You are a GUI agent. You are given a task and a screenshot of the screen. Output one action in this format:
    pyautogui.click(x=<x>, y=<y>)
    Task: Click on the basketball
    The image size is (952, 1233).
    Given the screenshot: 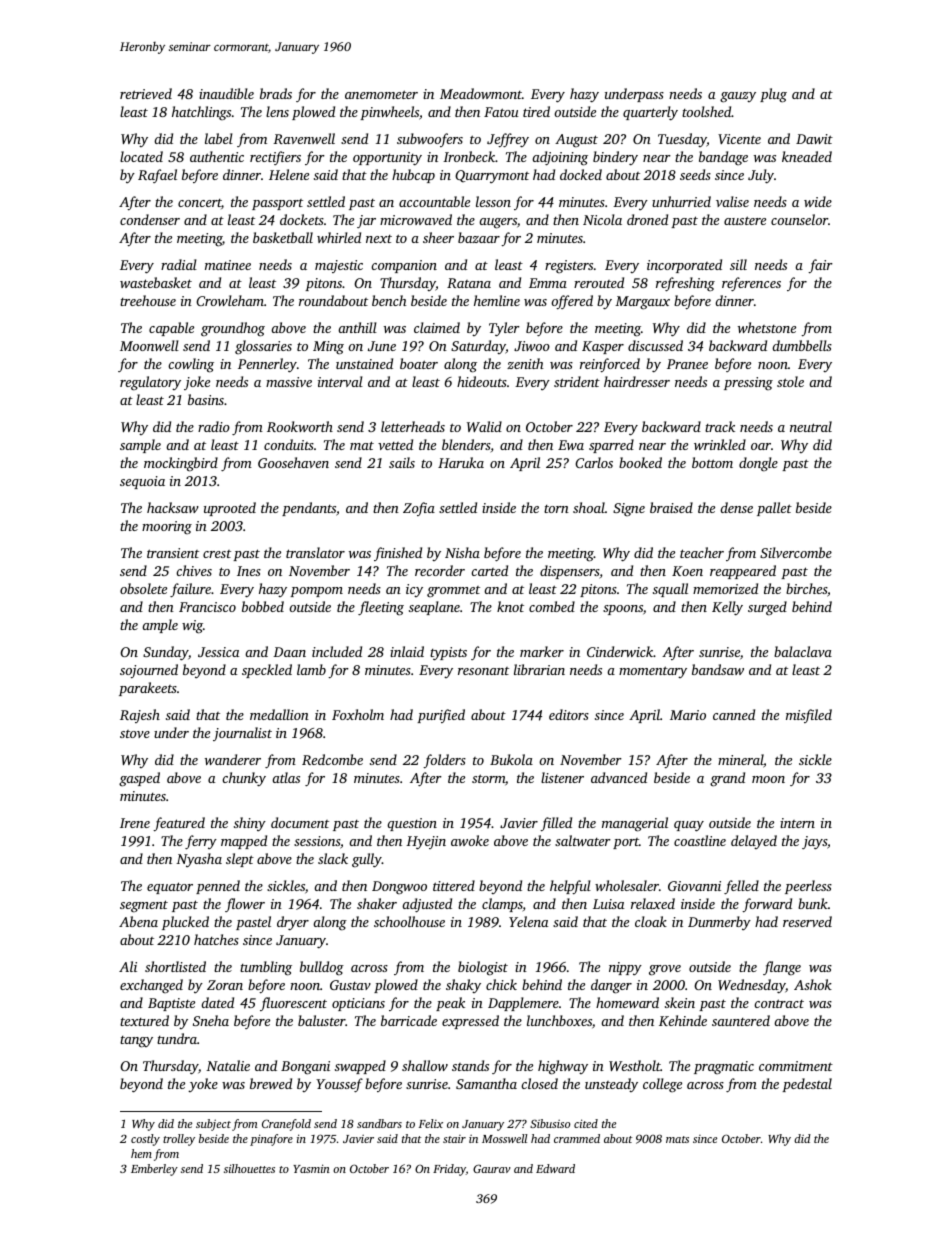 What is the action you would take?
    pyautogui.click(x=283, y=237)
